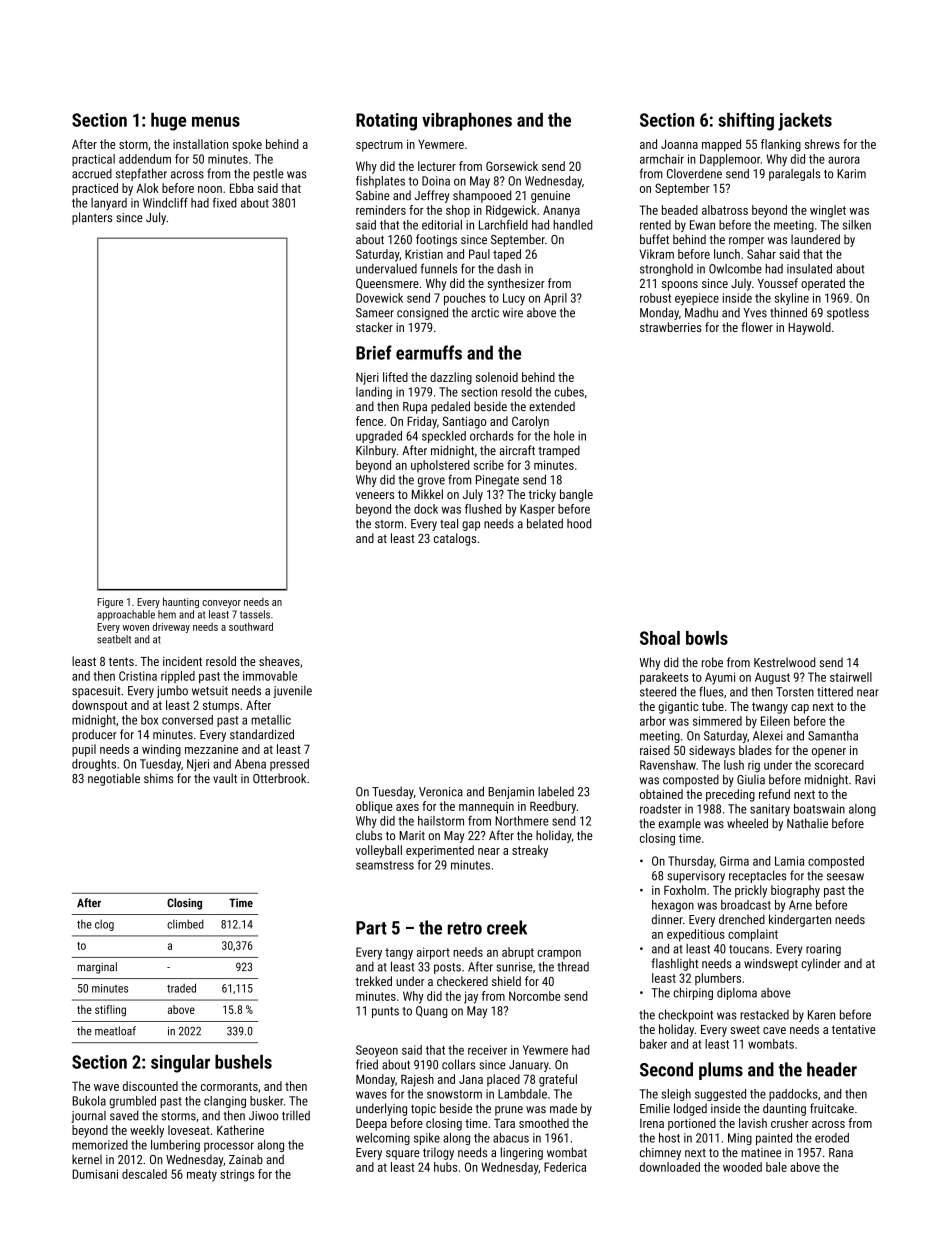  I want to click on planters, so click(92, 218).
